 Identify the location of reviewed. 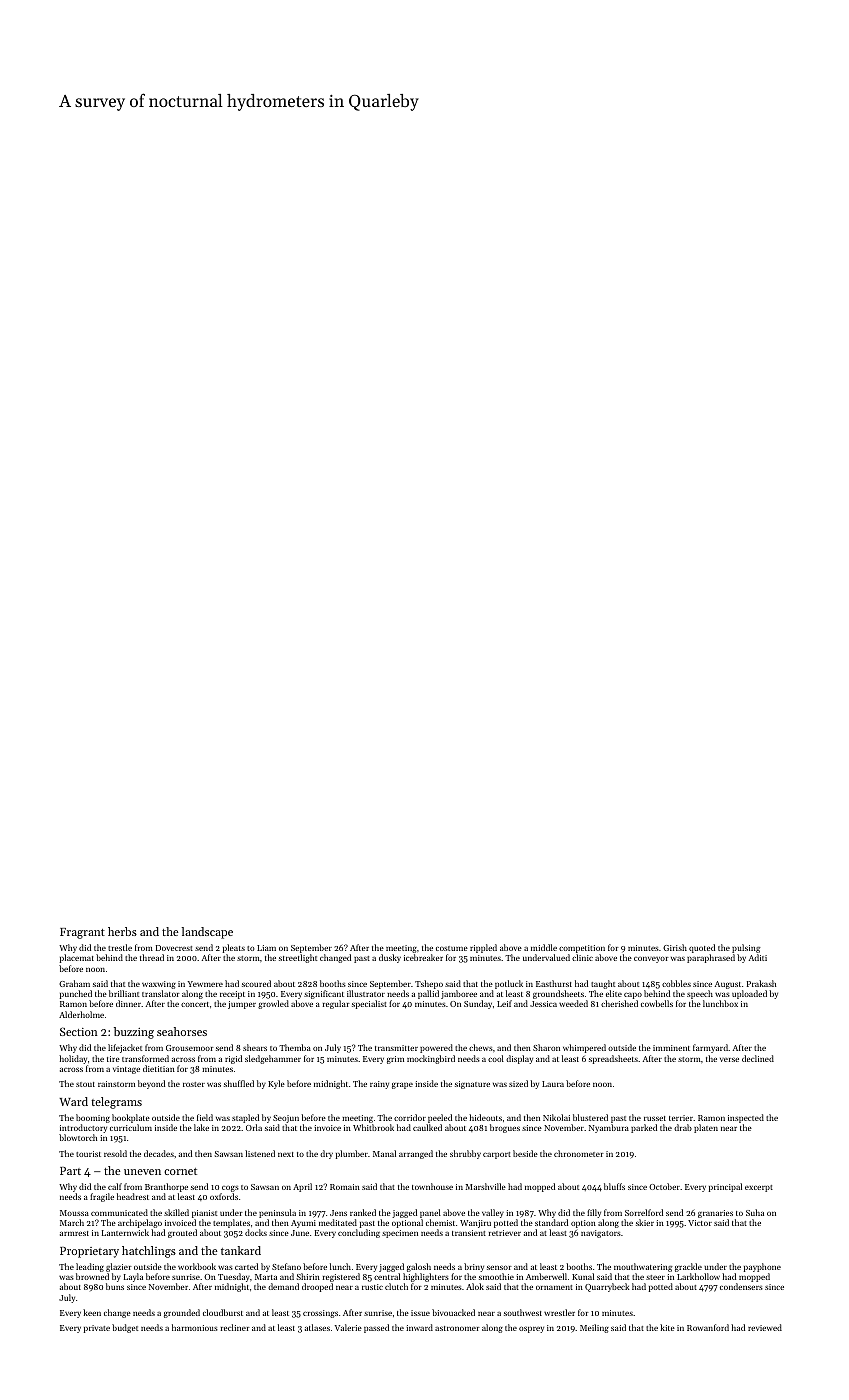
(765, 1327).
